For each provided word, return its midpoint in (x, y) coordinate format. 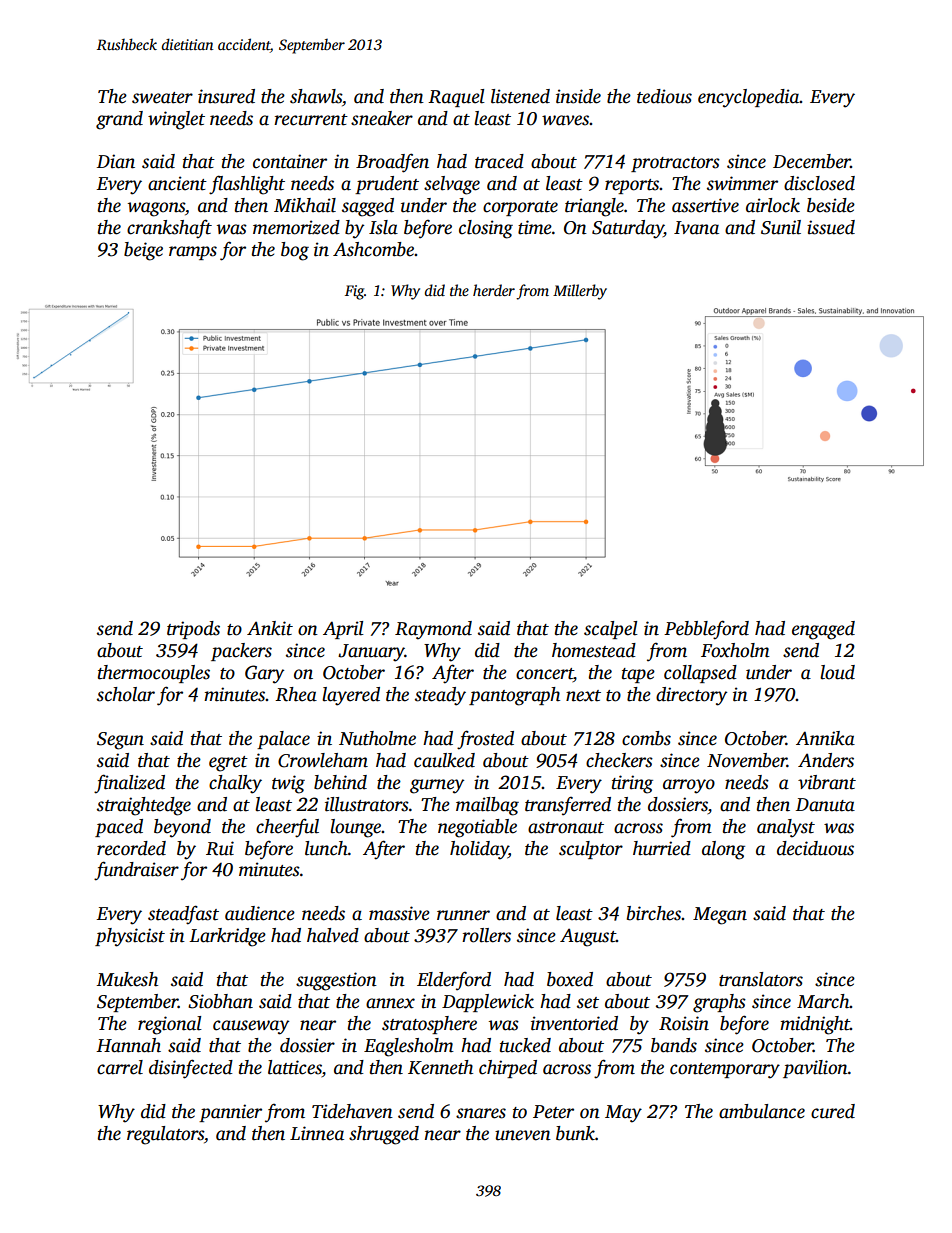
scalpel (611, 630)
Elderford (454, 981)
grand (119, 120)
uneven (523, 1135)
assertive (705, 205)
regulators (165, 1135)
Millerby (580, 292)
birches (654, 913)
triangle (594, 207)
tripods (193, 630)
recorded (131, 848)
